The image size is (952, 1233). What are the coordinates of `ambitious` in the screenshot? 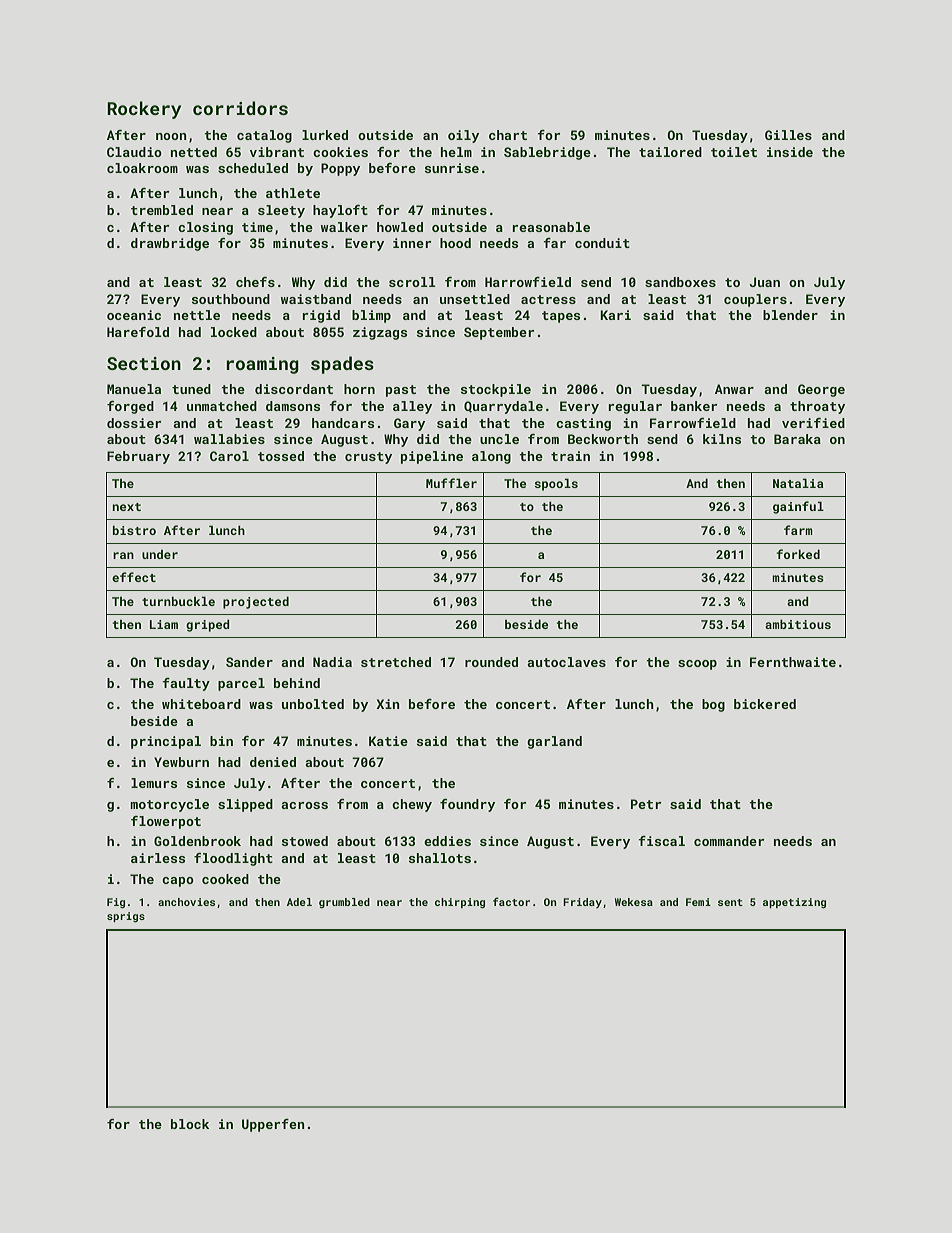 It's located at (798, 624).
